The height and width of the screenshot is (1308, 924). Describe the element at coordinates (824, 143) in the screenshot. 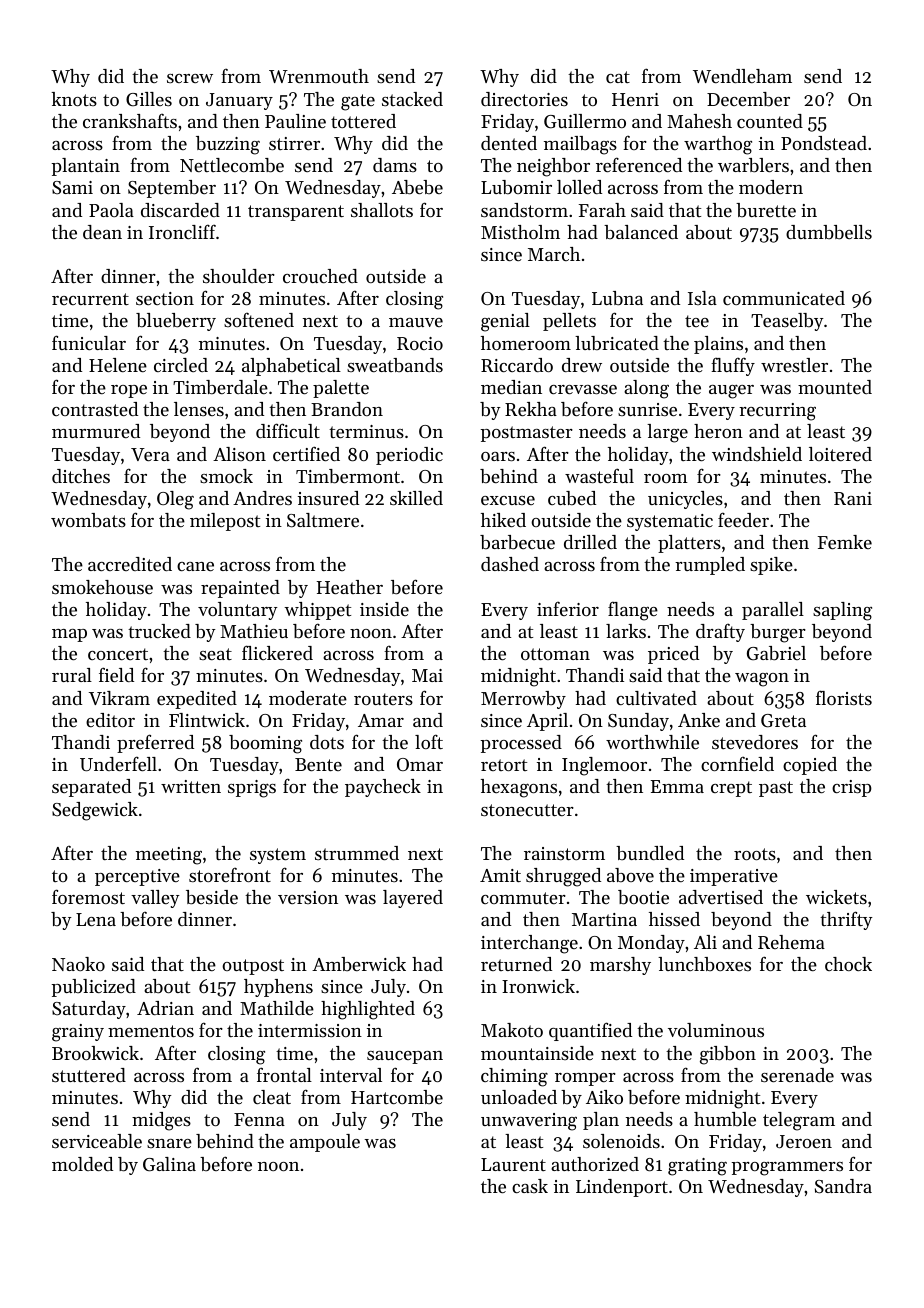

I see `Pondstead` at that location.
